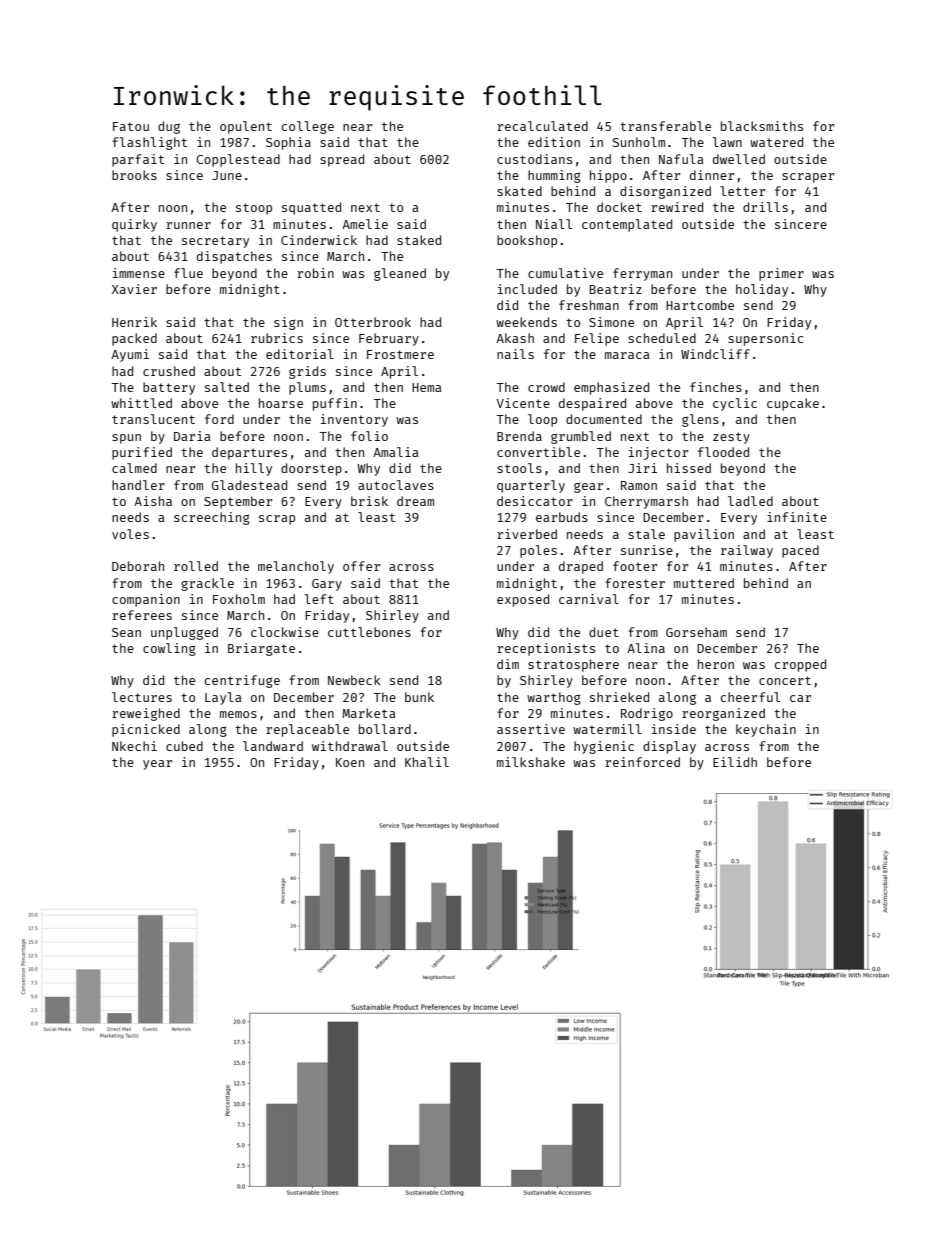 The image size is (952, 1233). Describe the element at coordinates (700, 305) in the page. I see `Hartcombe` at that location.
